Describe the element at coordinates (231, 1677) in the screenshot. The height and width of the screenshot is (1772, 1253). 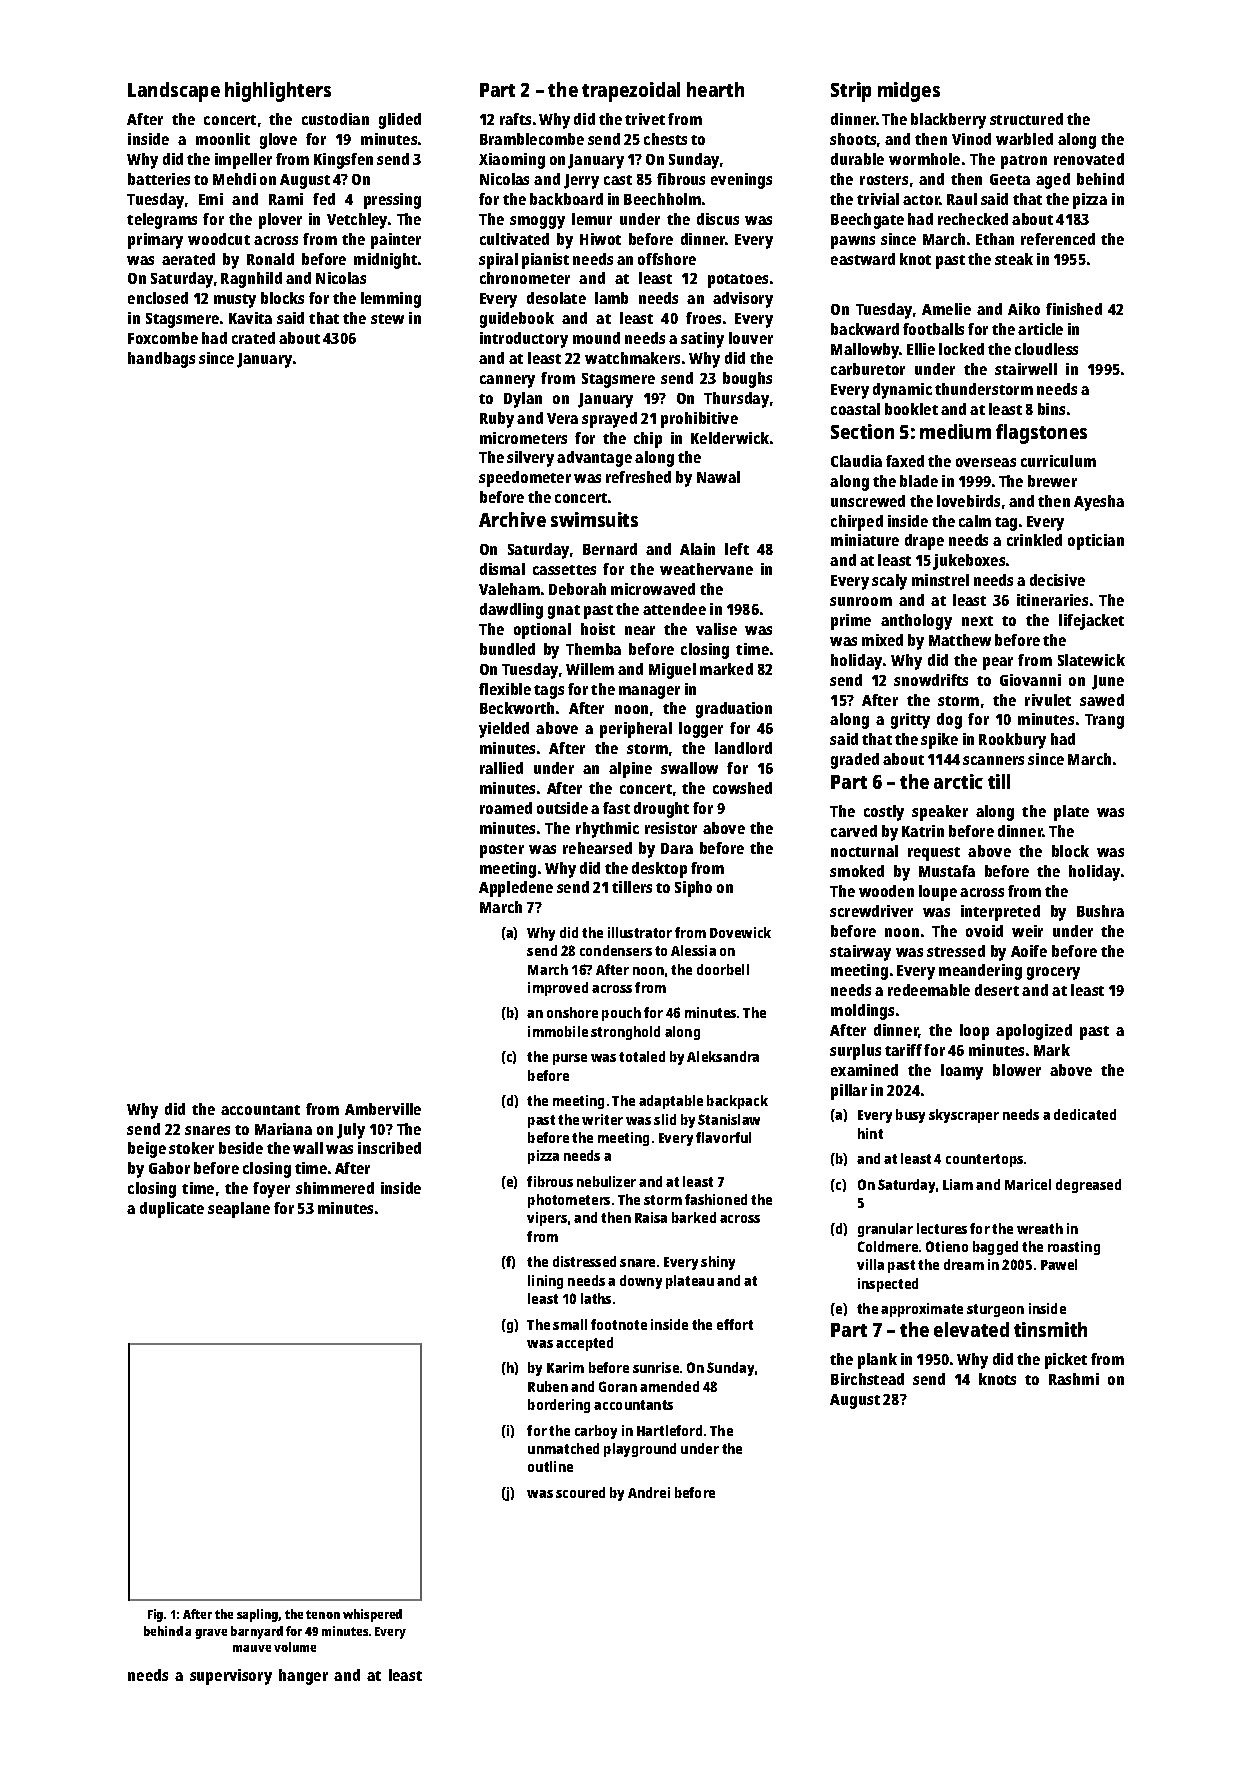
I see `supervisory` at that location.
